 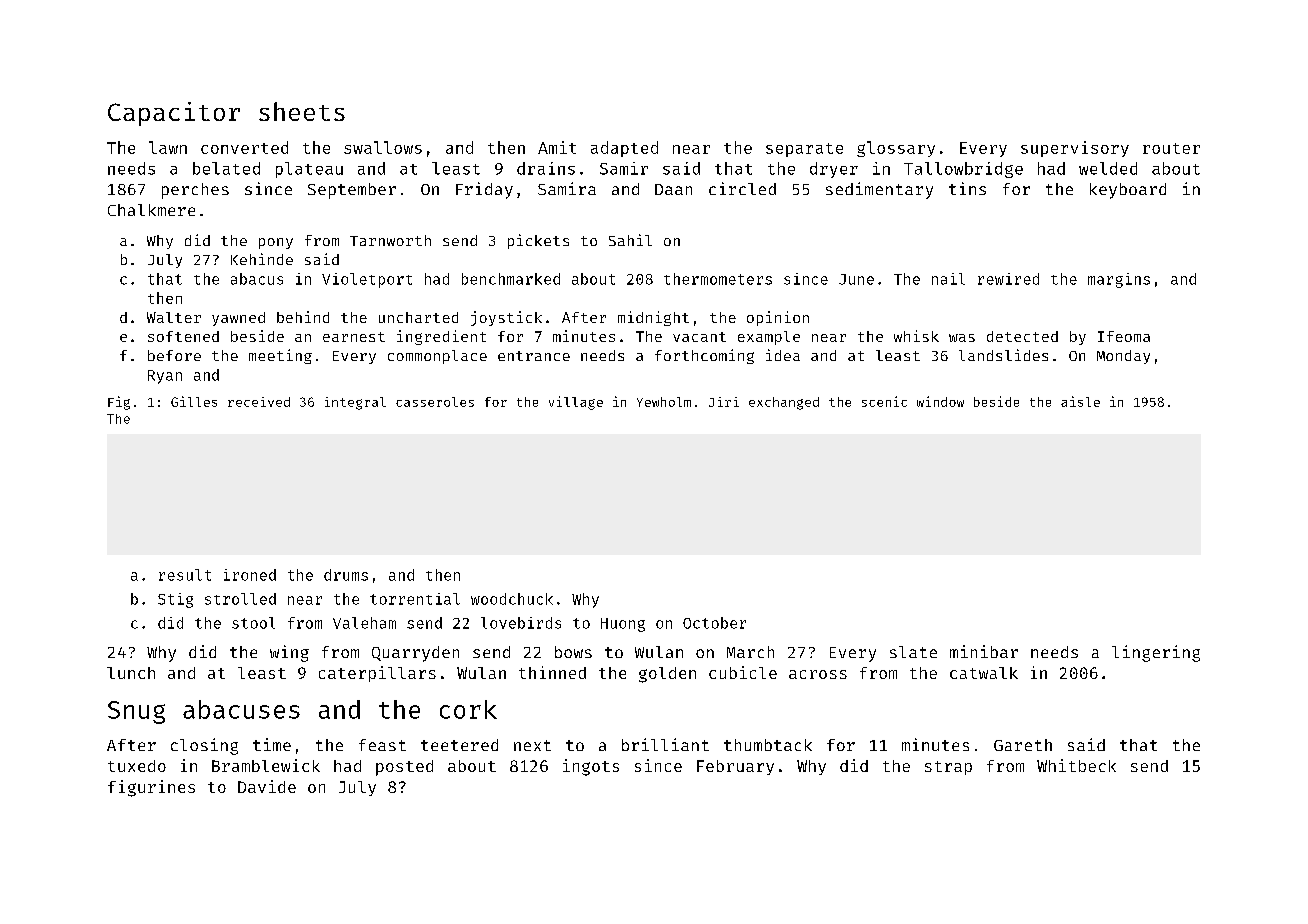 I want to click on Jiri, so click(x=724, y=402).
